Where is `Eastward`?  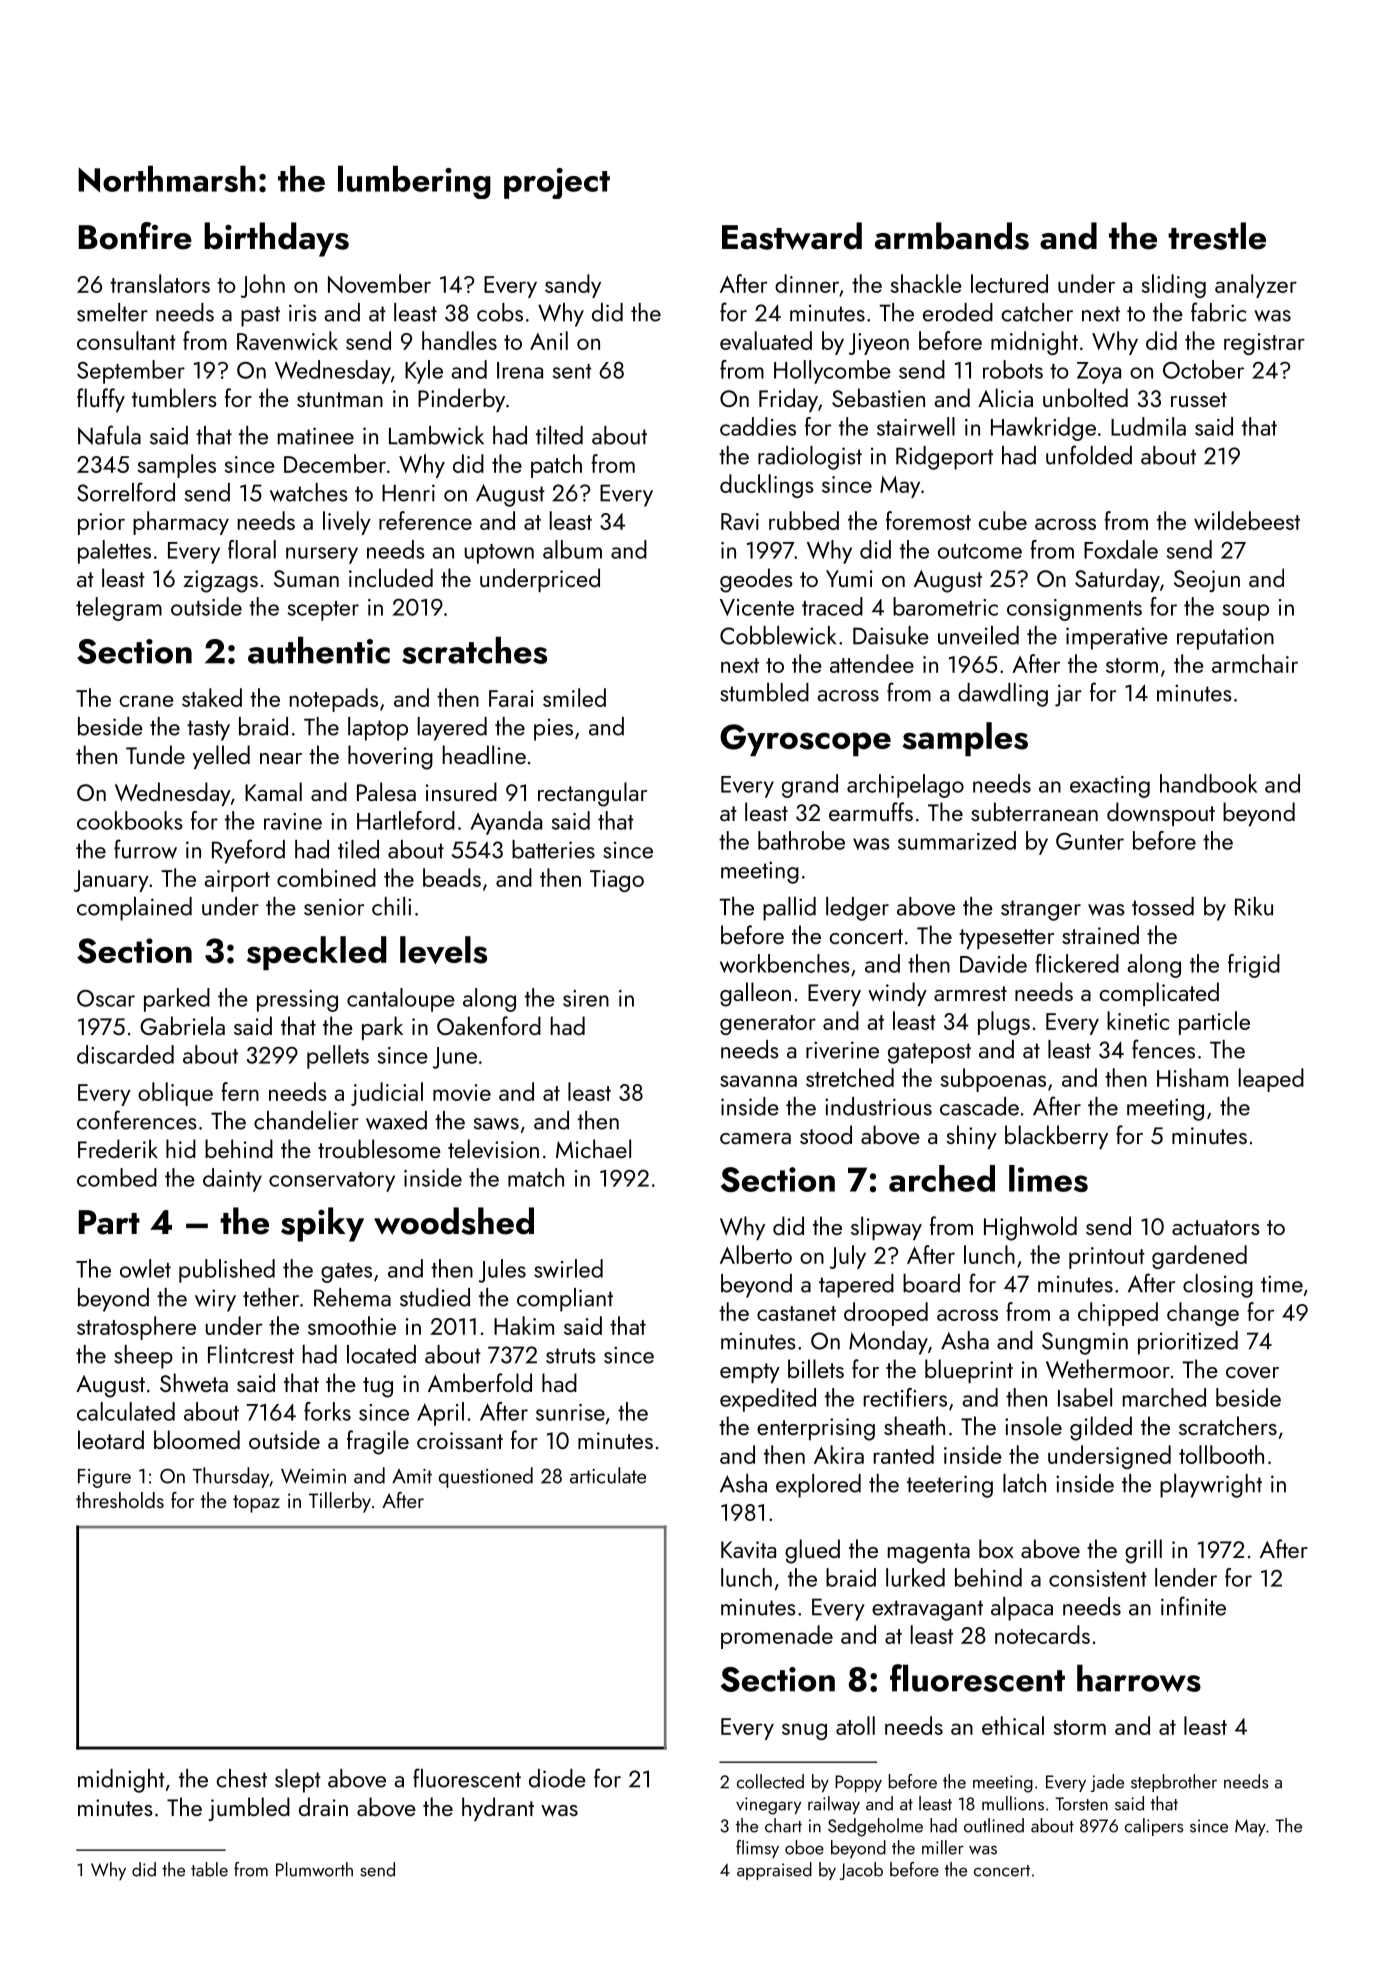 Eastward is located at coordinates (792, 236).
